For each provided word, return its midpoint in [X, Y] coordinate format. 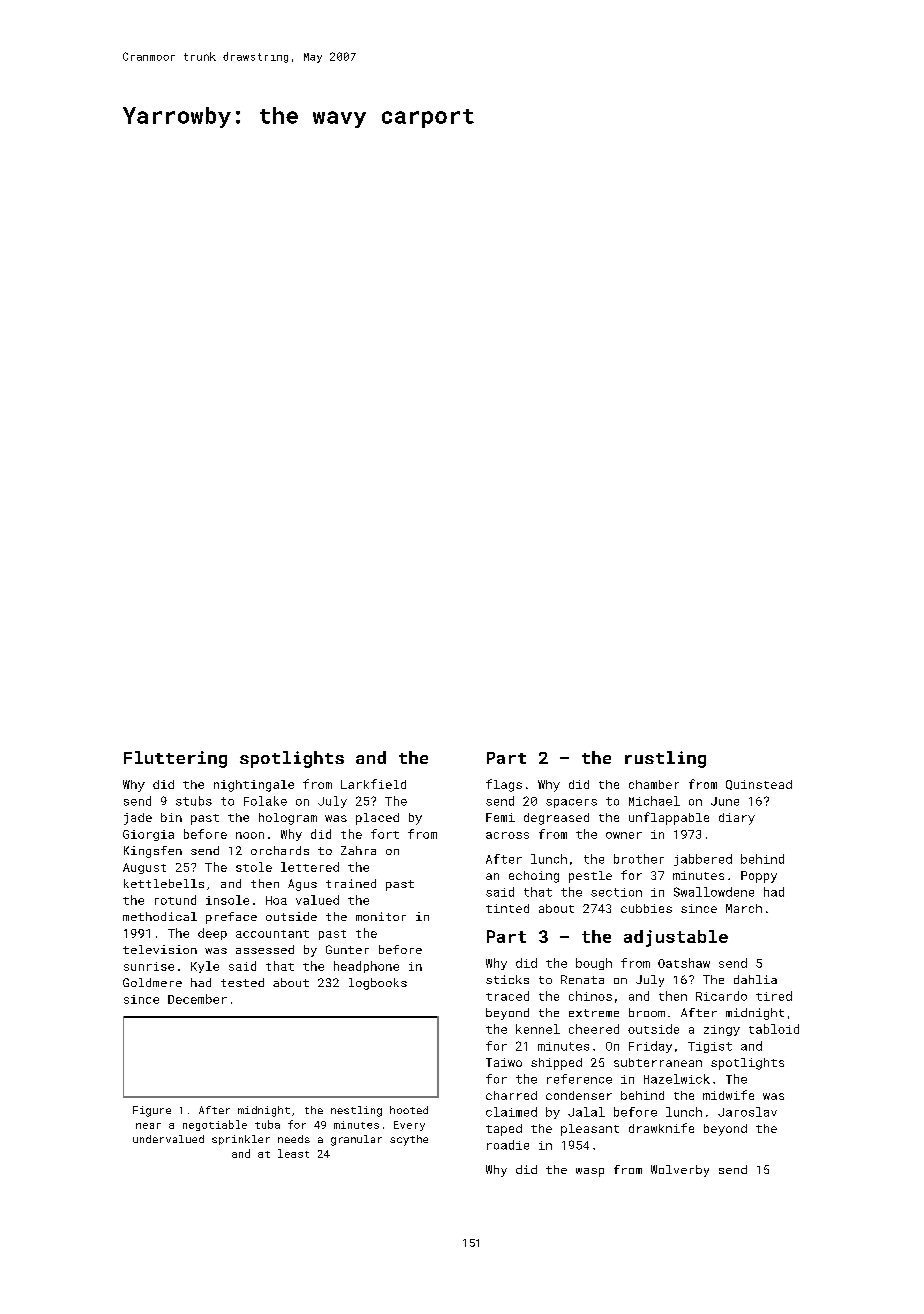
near [148, 1126]
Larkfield [373, 784]
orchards [280, 850]
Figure [152, 1111]
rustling [665, 759]
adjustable [676, 938]
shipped [556, 1064]
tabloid [774, 1029]
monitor [381, 916]
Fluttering [175, 759]
